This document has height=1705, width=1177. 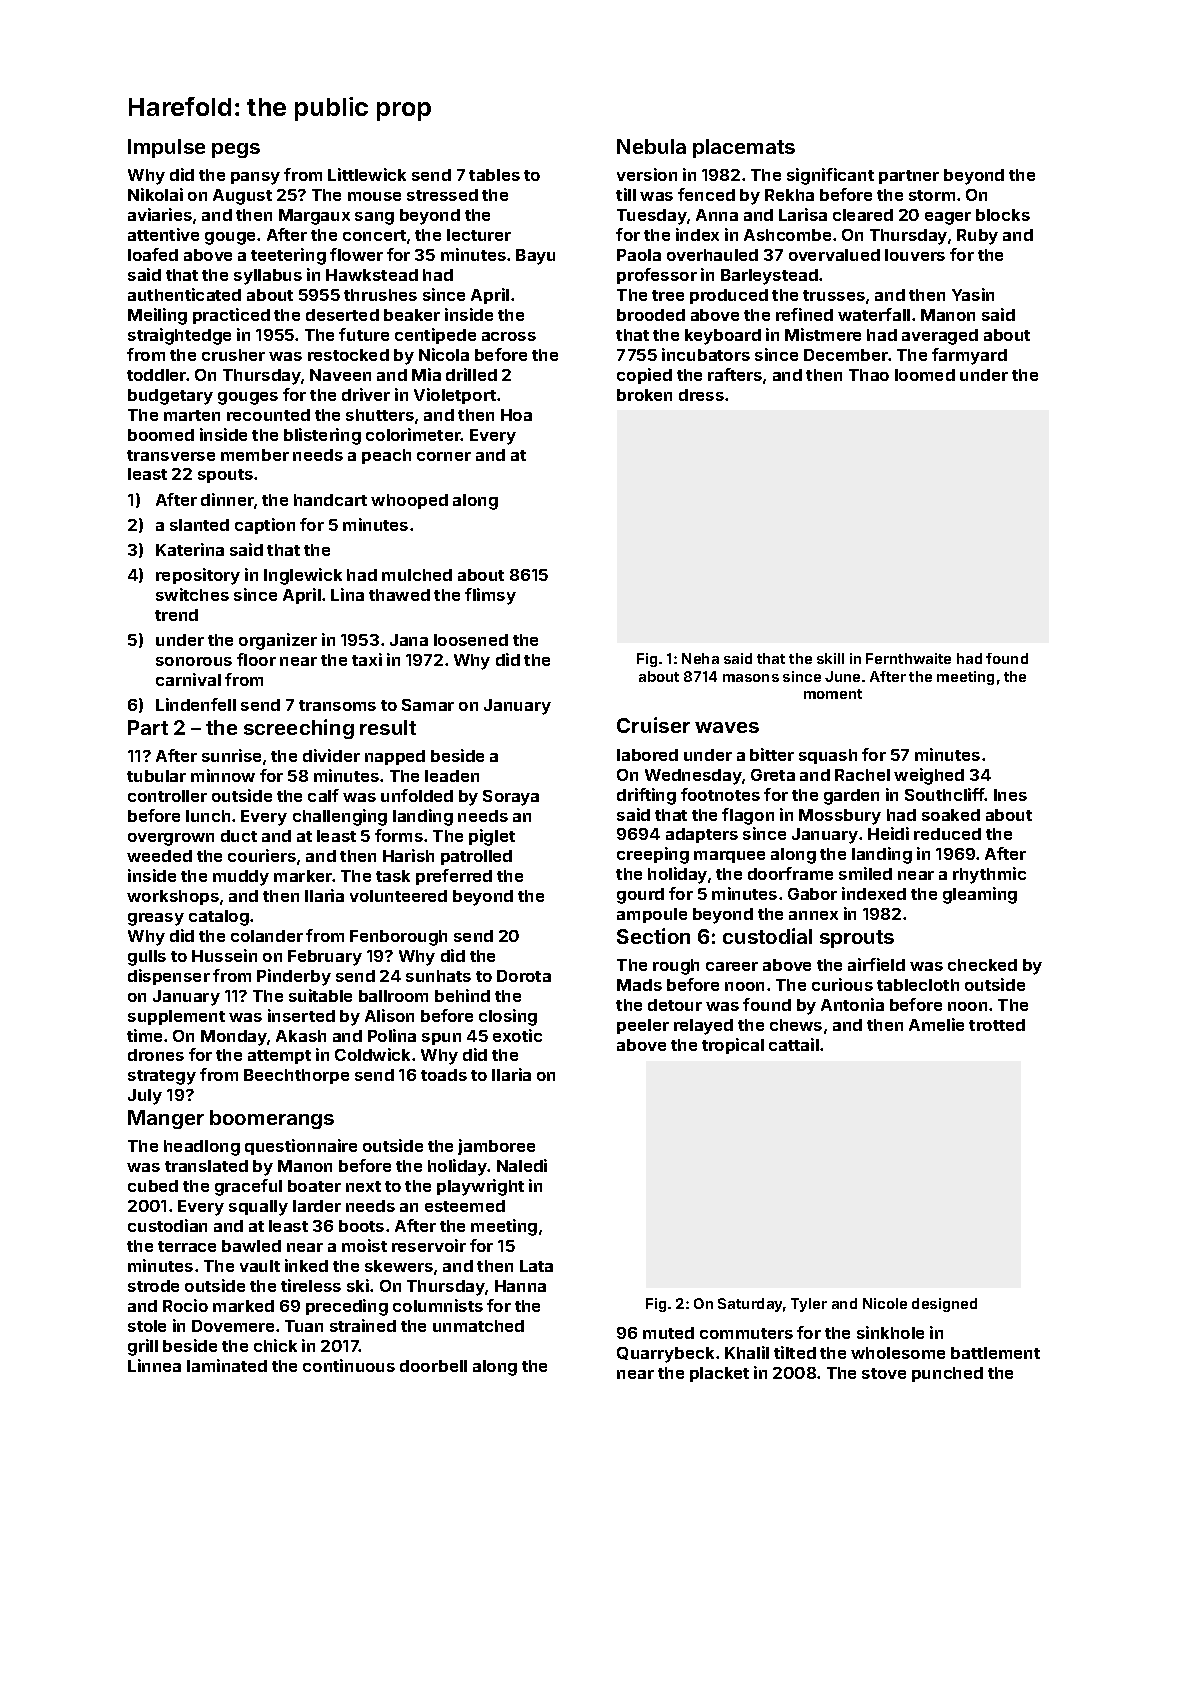 What do you see at coordinates (288, 256) in the document?
I see `teetering` at bounding box center [288, 256].
